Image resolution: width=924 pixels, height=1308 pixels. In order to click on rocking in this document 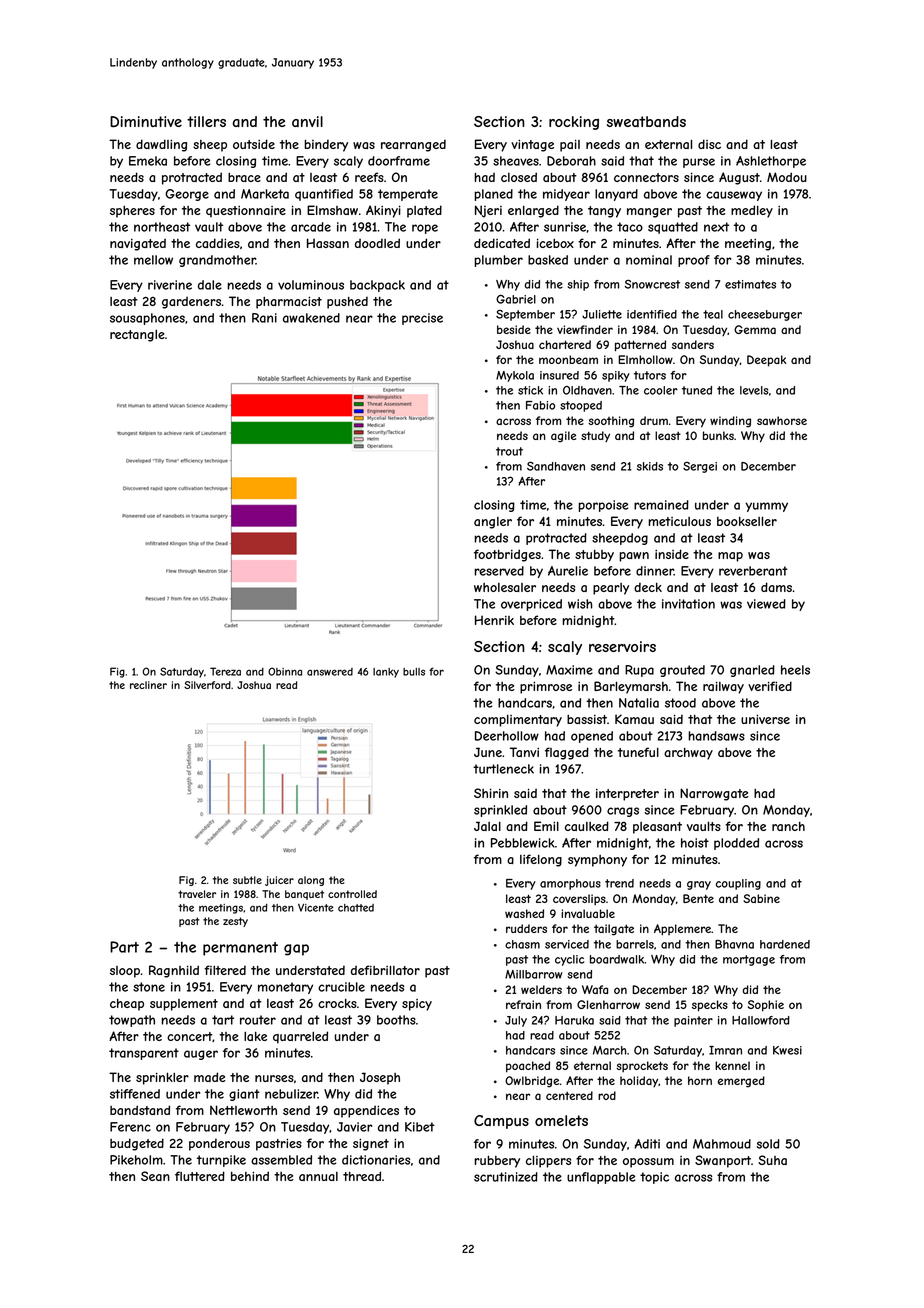, I will do `click(574, 123)`.
